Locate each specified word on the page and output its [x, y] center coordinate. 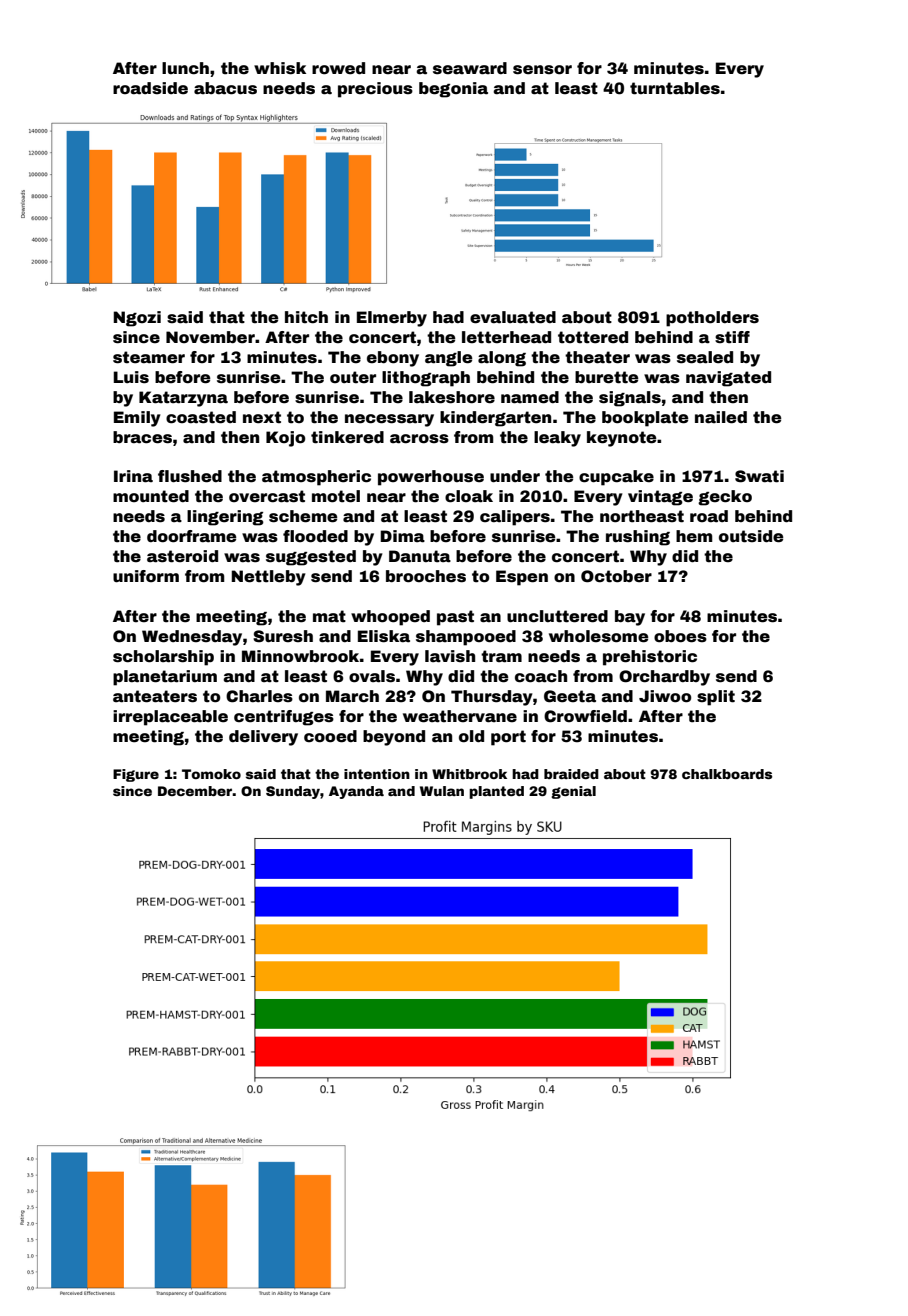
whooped [390, 618]
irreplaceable [170, 718]
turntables [675, 88]
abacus [225, 88]
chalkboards [727, 774]
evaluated [513, 317]
